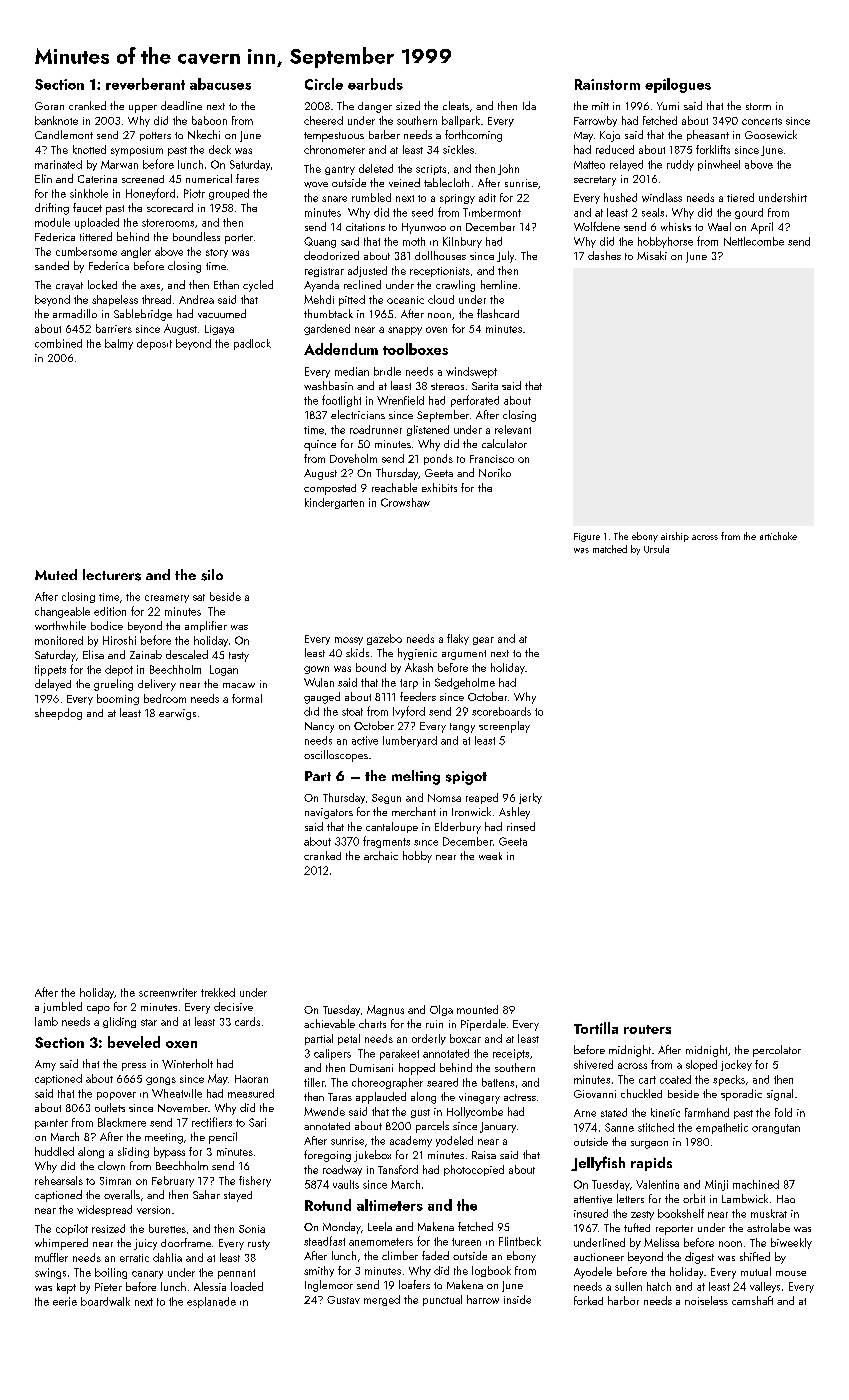 This screenshot has height=1400, width=849. What do you see at coordinates (381, 855) in the screenshot?
I see `archaic` at bounding box center [381, 855].
